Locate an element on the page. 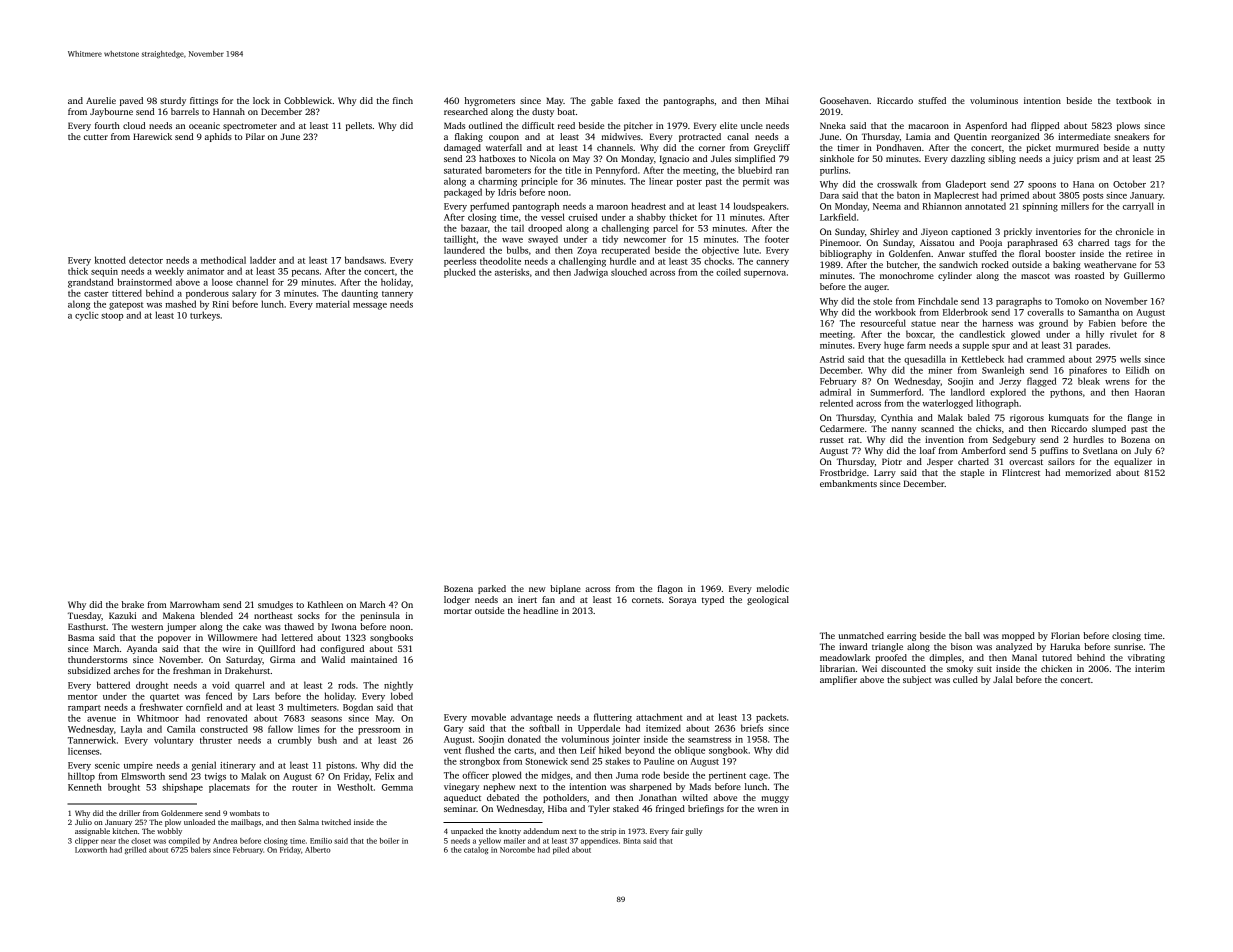 This image has width=1233, height=952. brake is located at coordinates (133, 604).
